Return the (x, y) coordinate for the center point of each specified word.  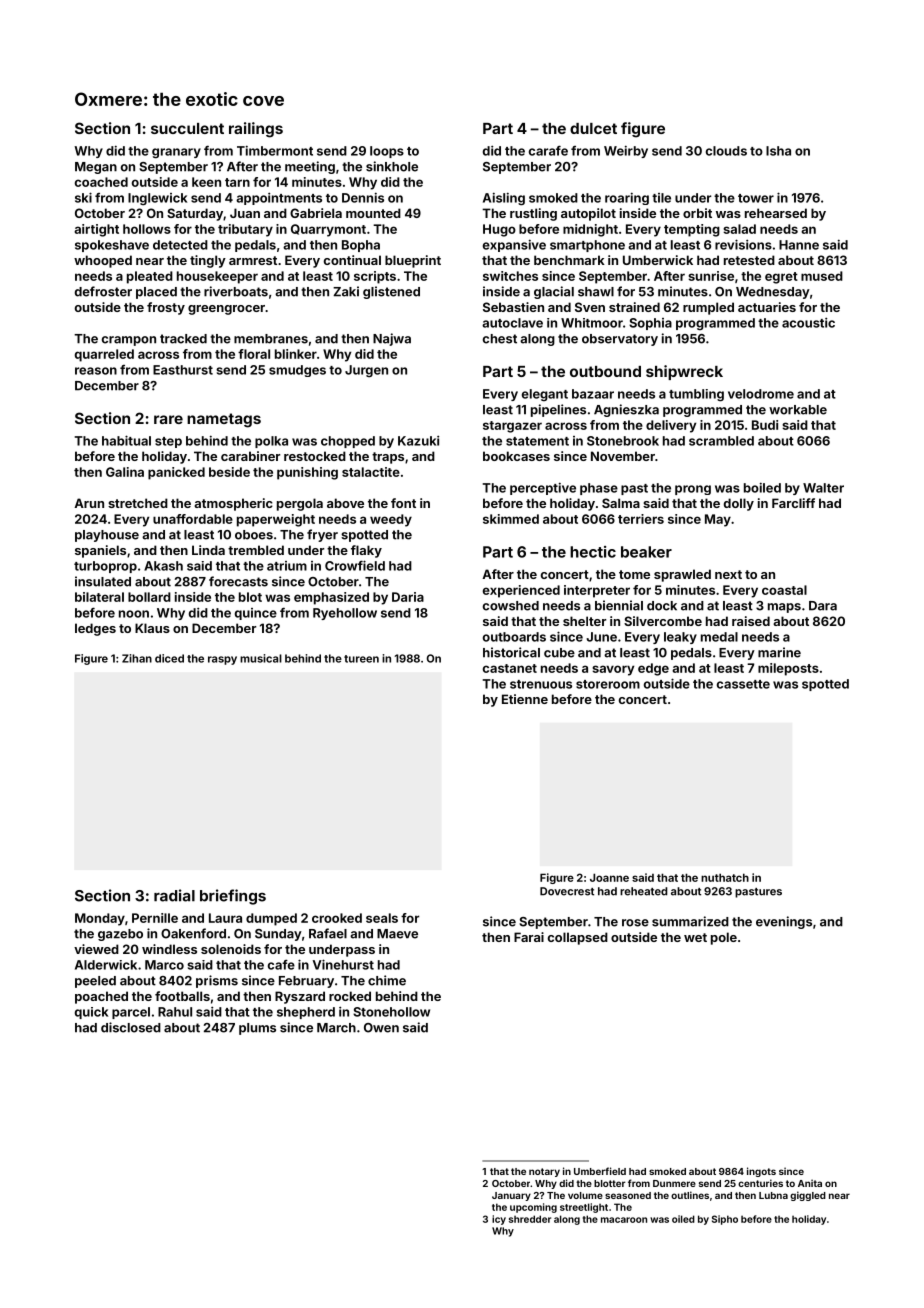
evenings (784, 922)
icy (499, 1220)
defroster (103, 291)
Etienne (525, 699)
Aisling (504, 199)
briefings (233, 897)
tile (661, 198)
